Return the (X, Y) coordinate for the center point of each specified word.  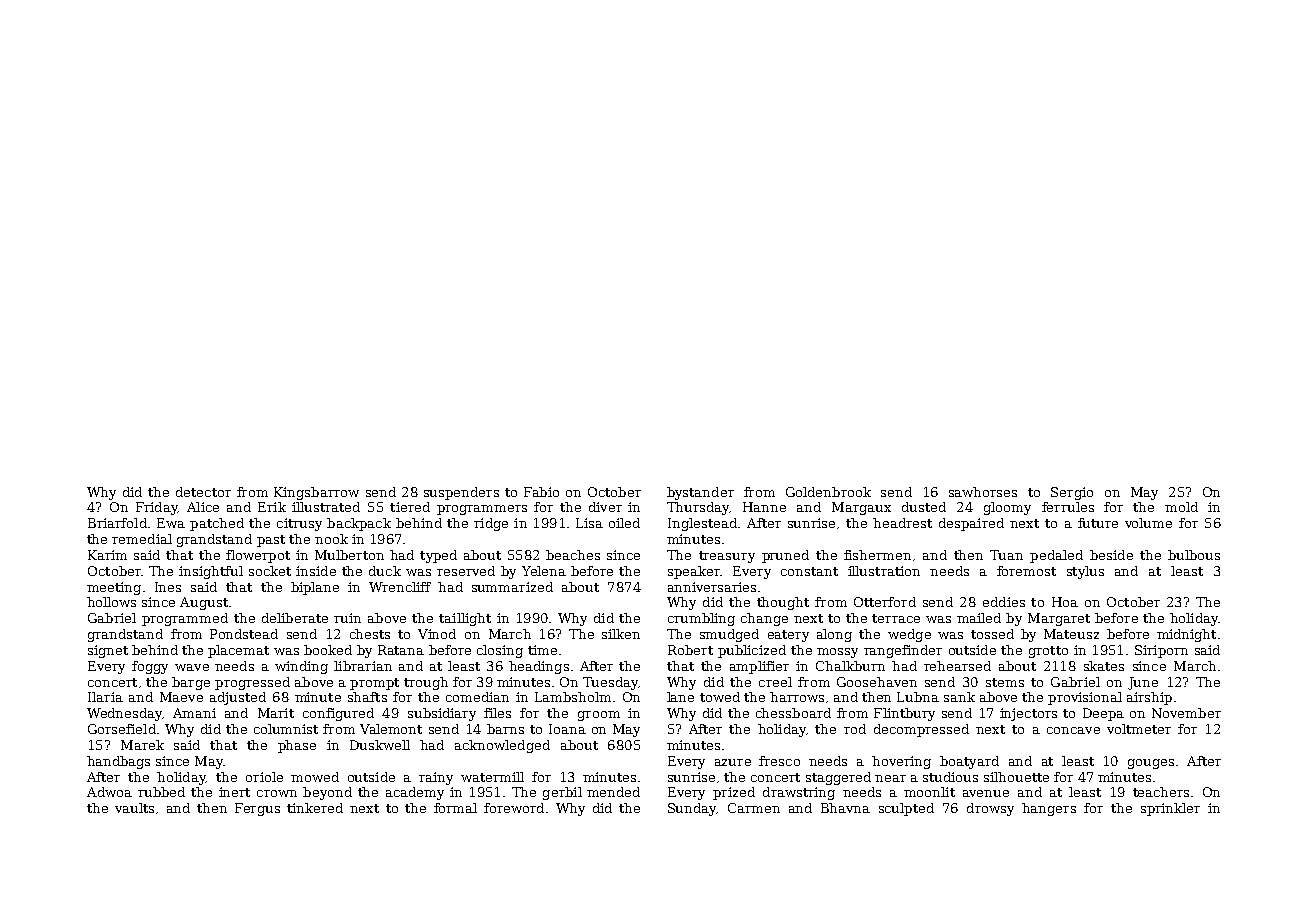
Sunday (692, 809)
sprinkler (1170, 809)
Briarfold (117, 523)
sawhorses (983, 492)
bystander (700, 493)
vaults (134, 808)
